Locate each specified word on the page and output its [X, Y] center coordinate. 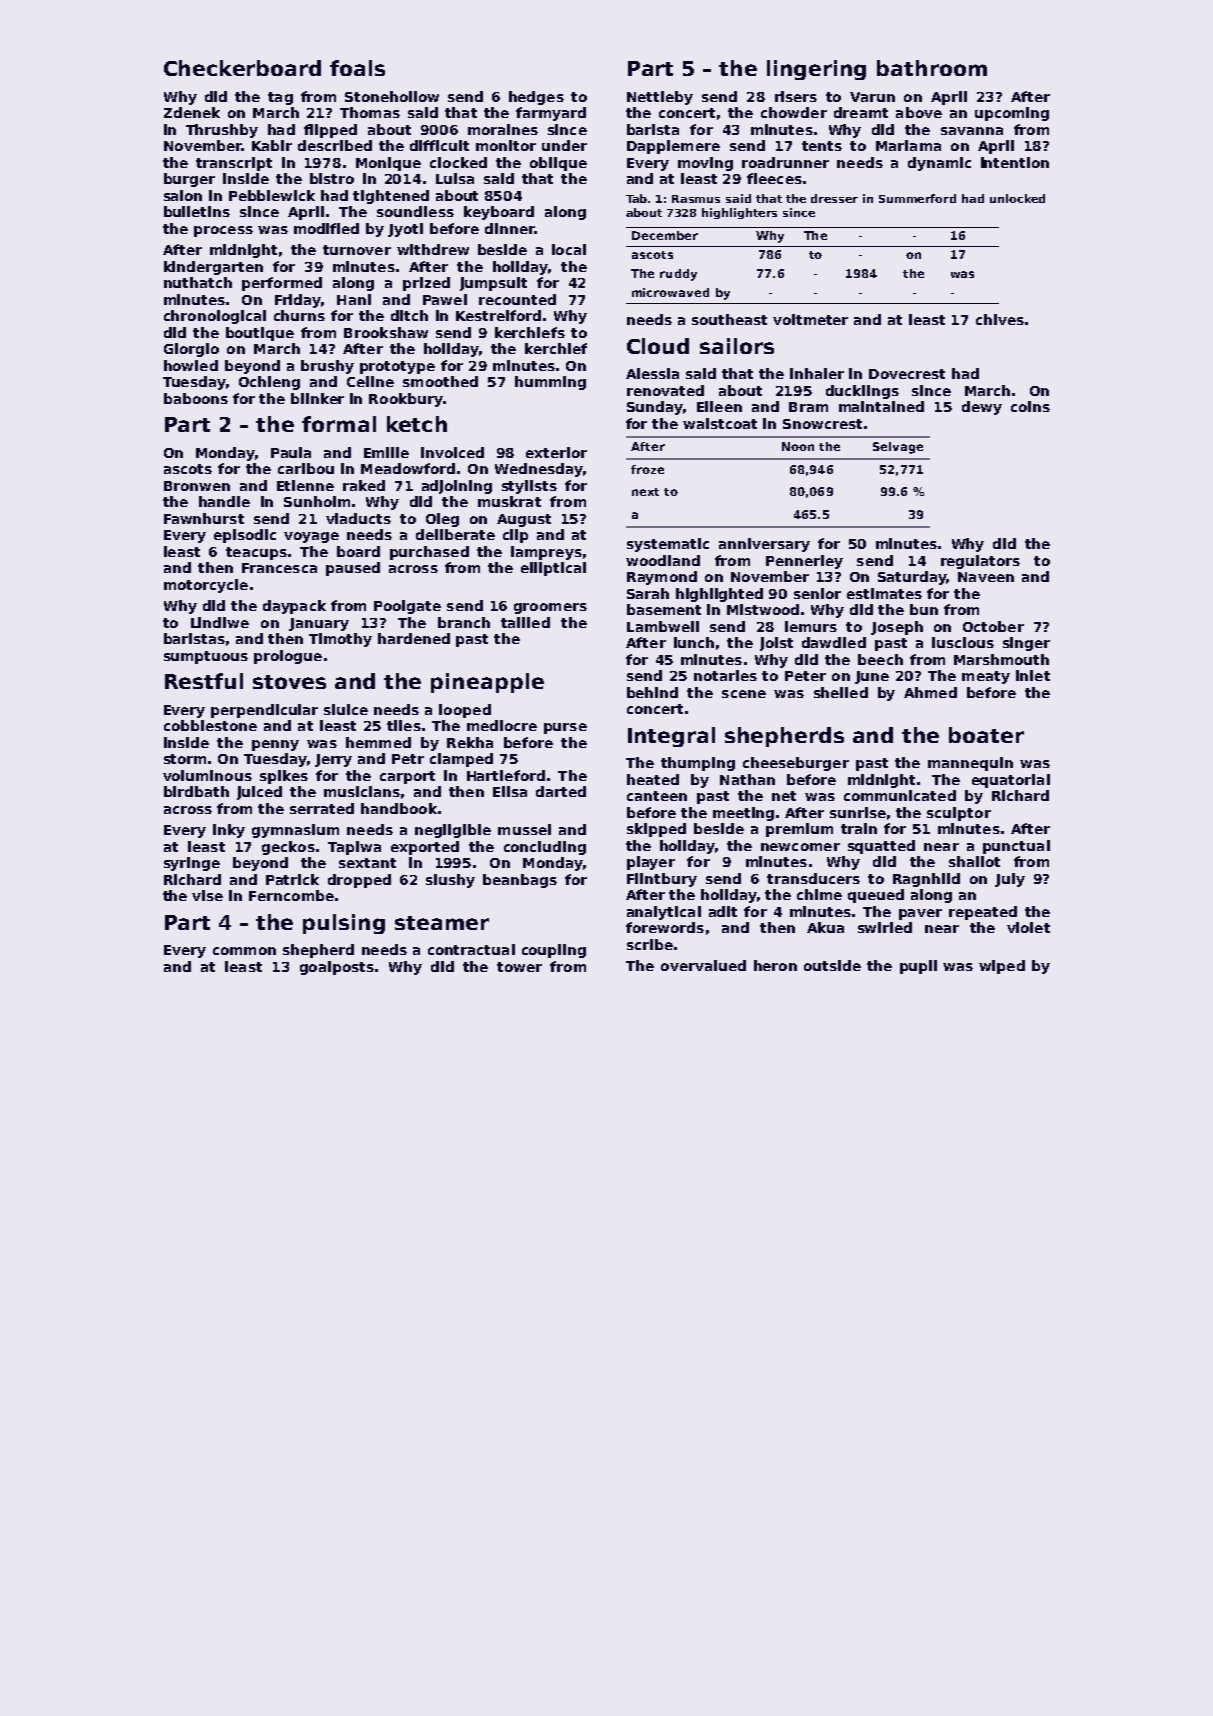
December [665, 235]
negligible [453, 831]
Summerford [917, 198]
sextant [367, 863]
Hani [354, 299]
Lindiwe [220, 622]
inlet [1033, 675]
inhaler [817, 373]
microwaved [670, 292]
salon [183, 195]
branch [464, 622]
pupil [918, 967]
